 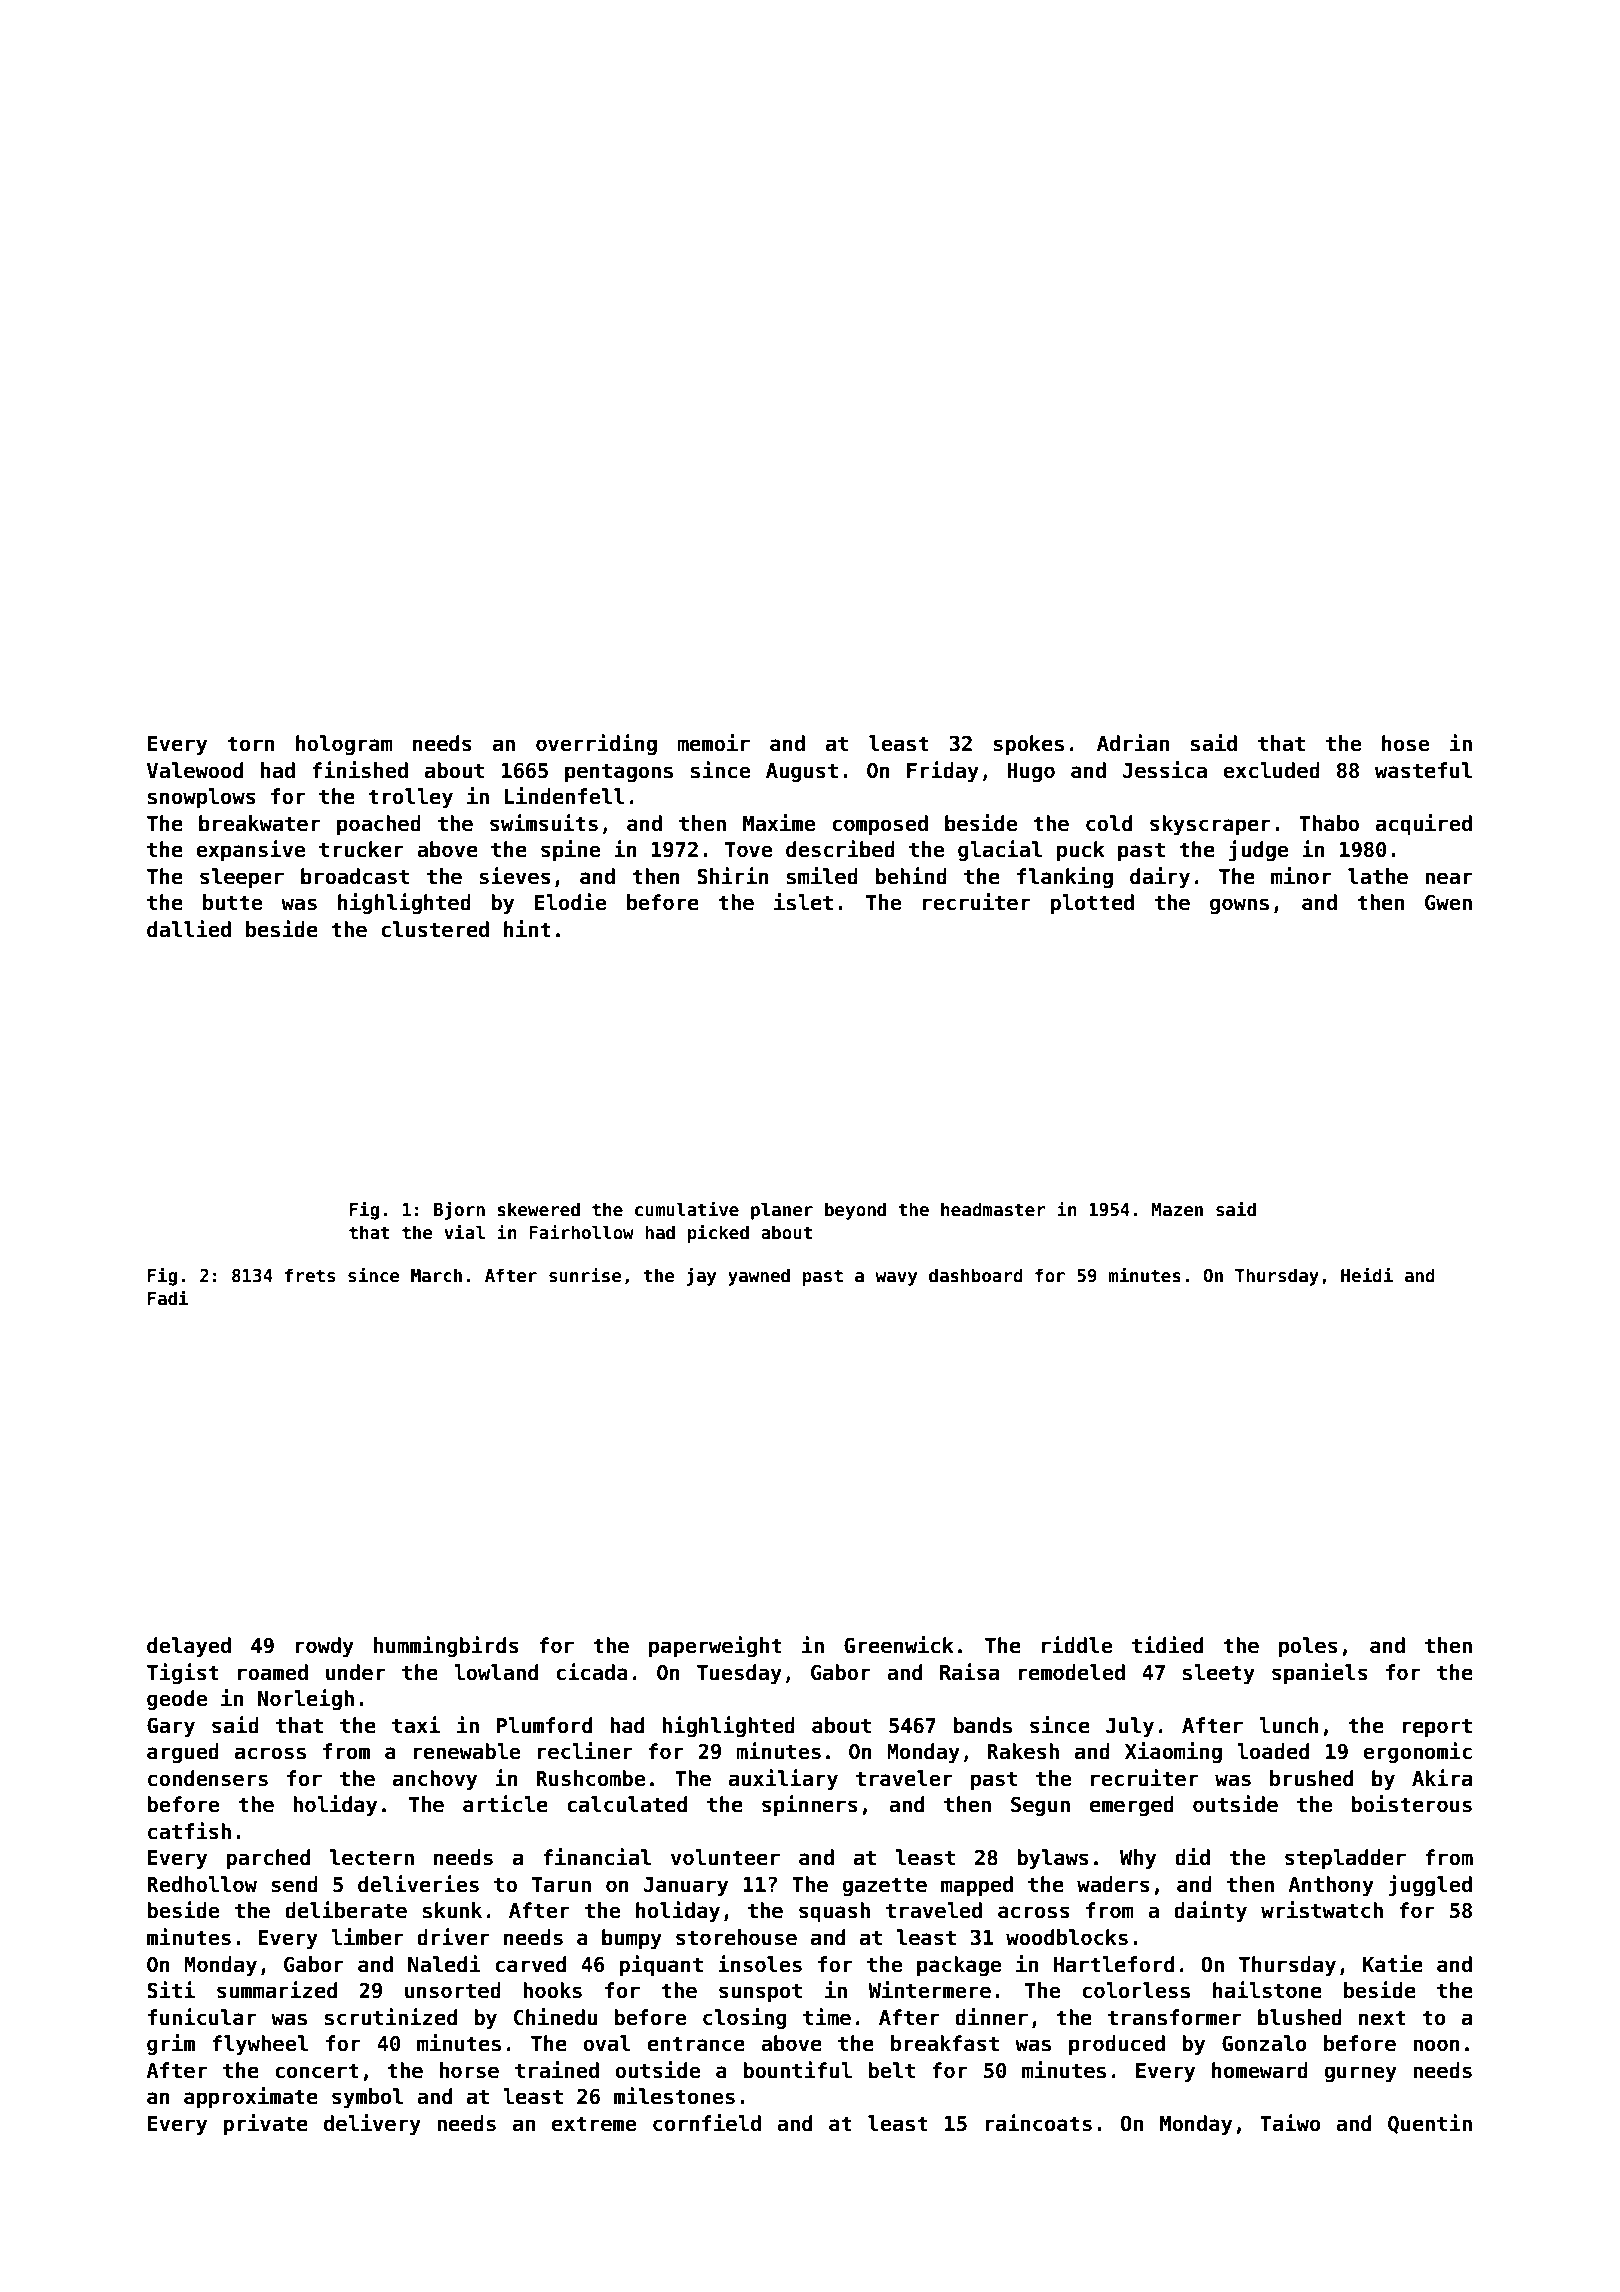 What do you see at coordinates (202, 798) in the page?
I see `snowplows` at bounding box center [202, 798].
